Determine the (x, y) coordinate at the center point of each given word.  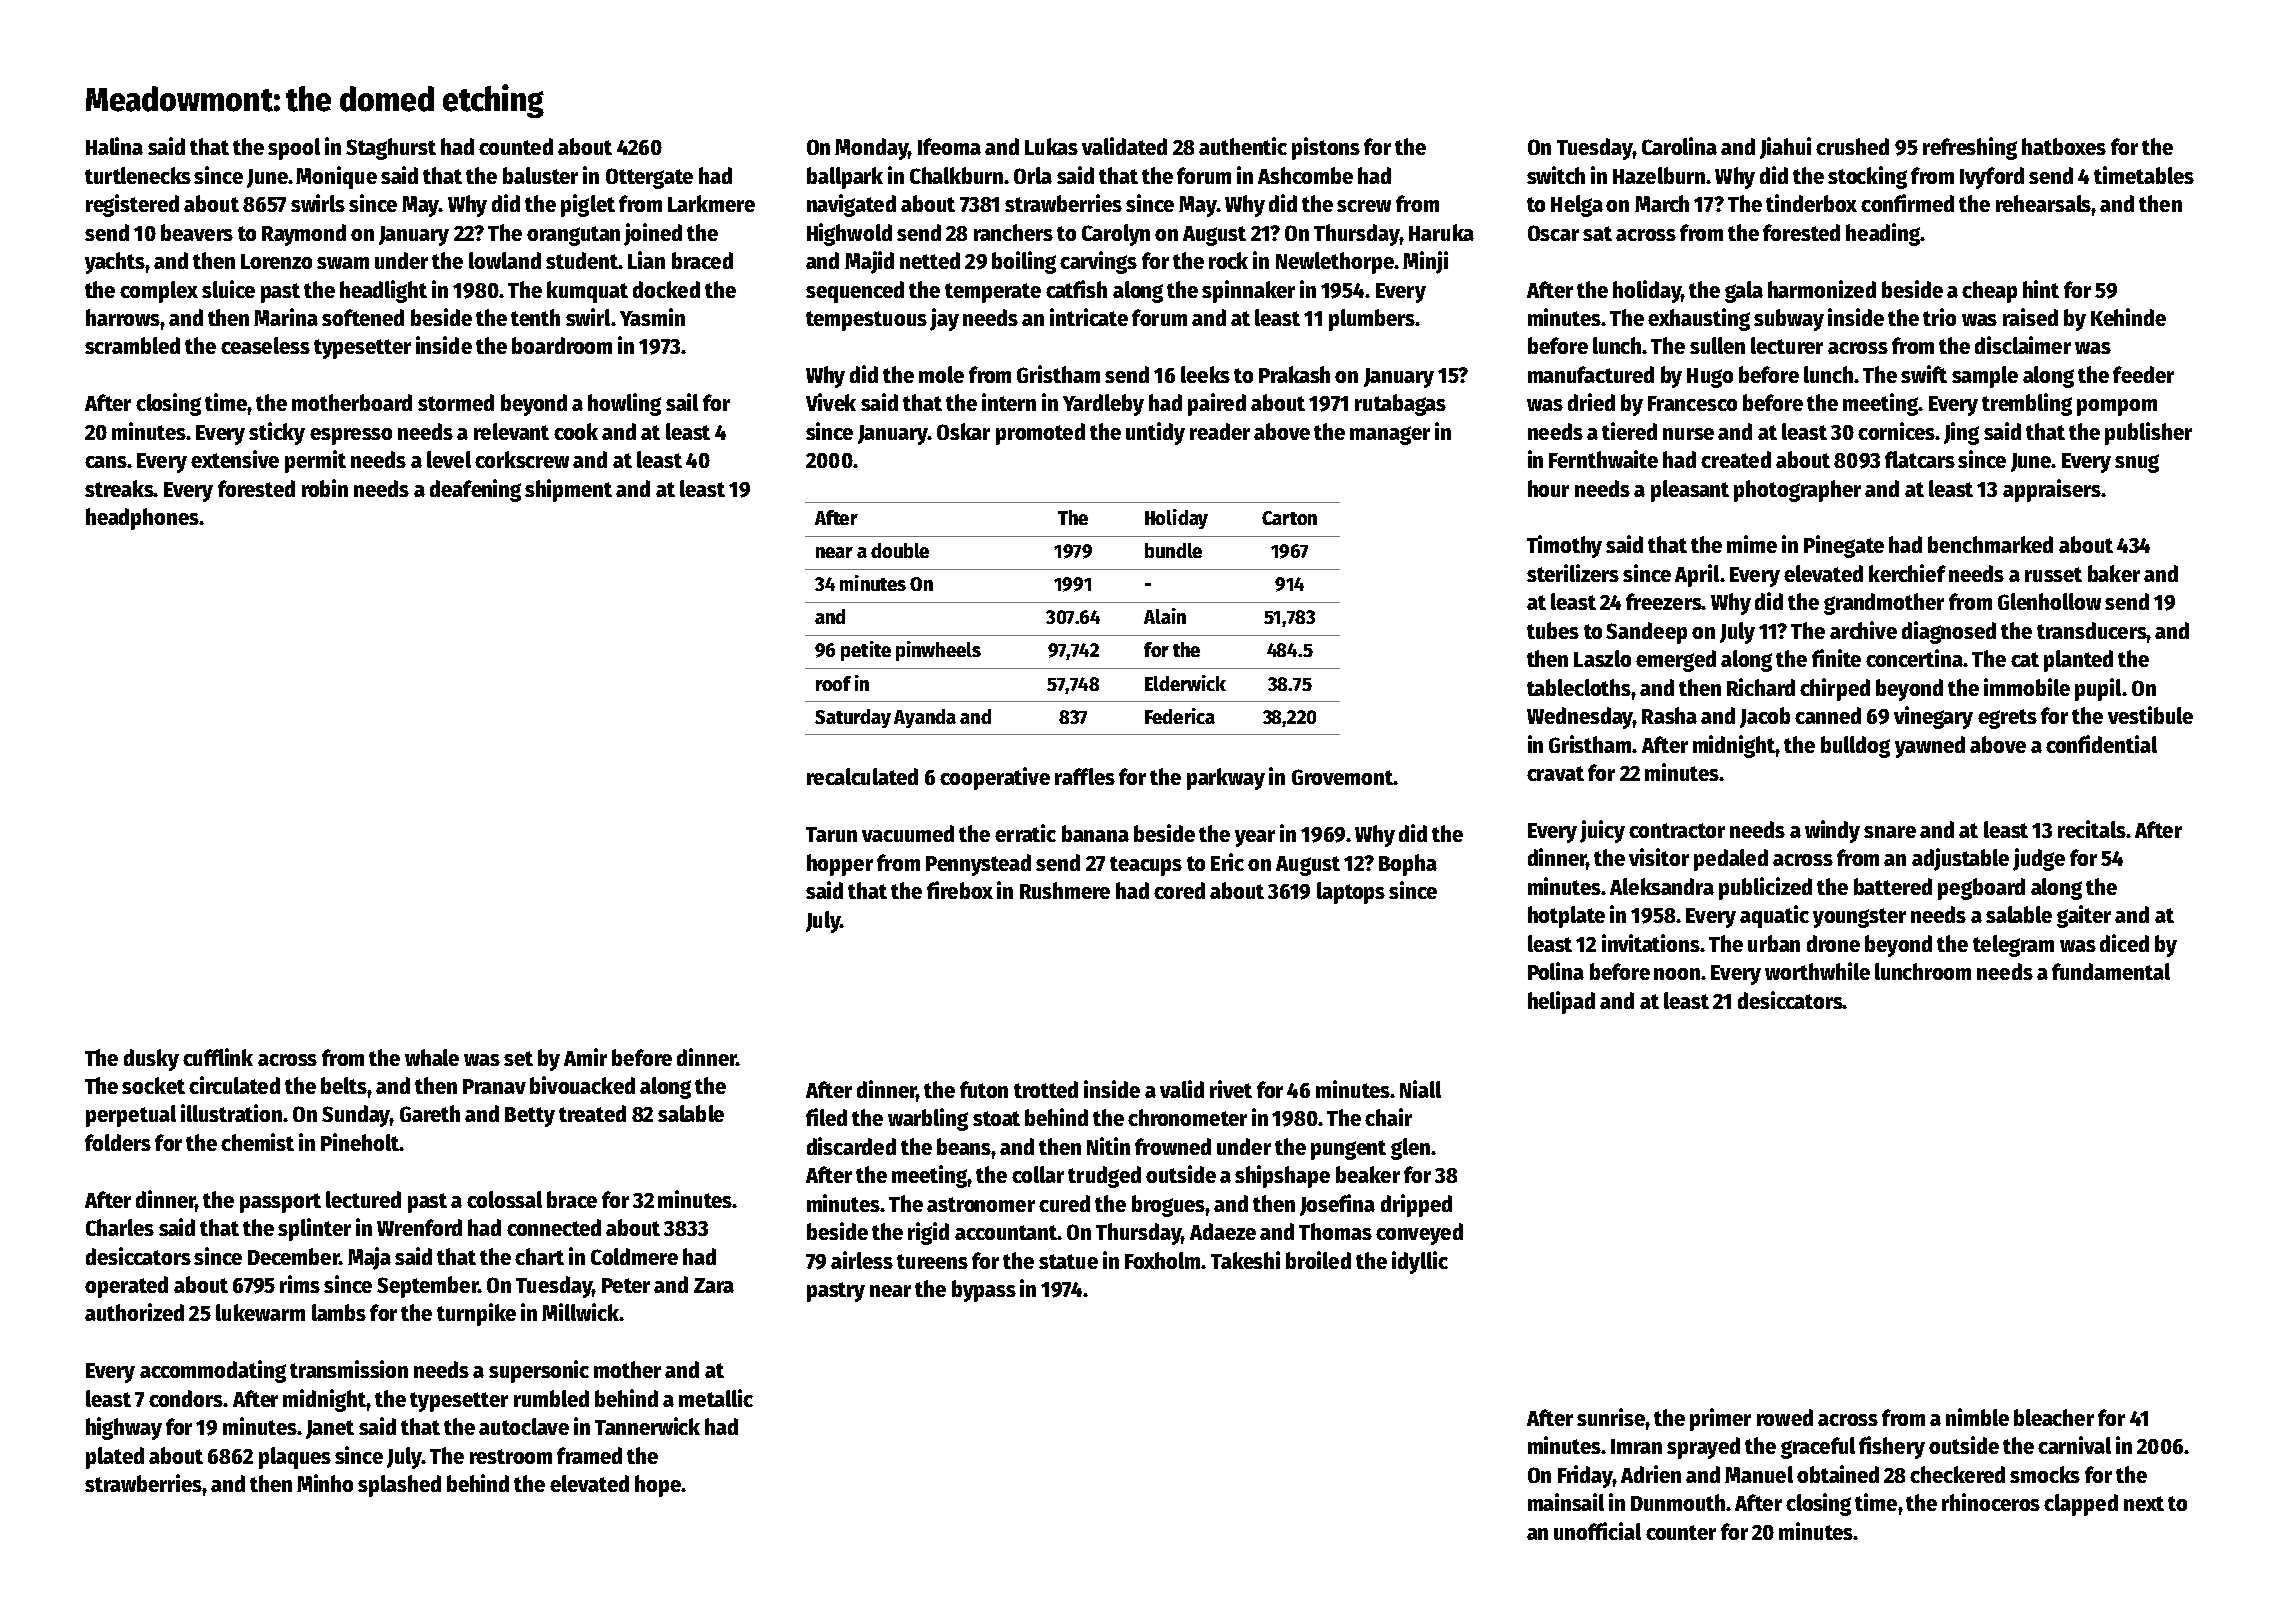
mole (941, 374)
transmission (349, 1369)
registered (132, 205)
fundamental (2111, 971)
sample (1985, 377)
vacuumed (908, 833)
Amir (585, 1057)
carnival (2074, 1445)
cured (1064, 1203)
